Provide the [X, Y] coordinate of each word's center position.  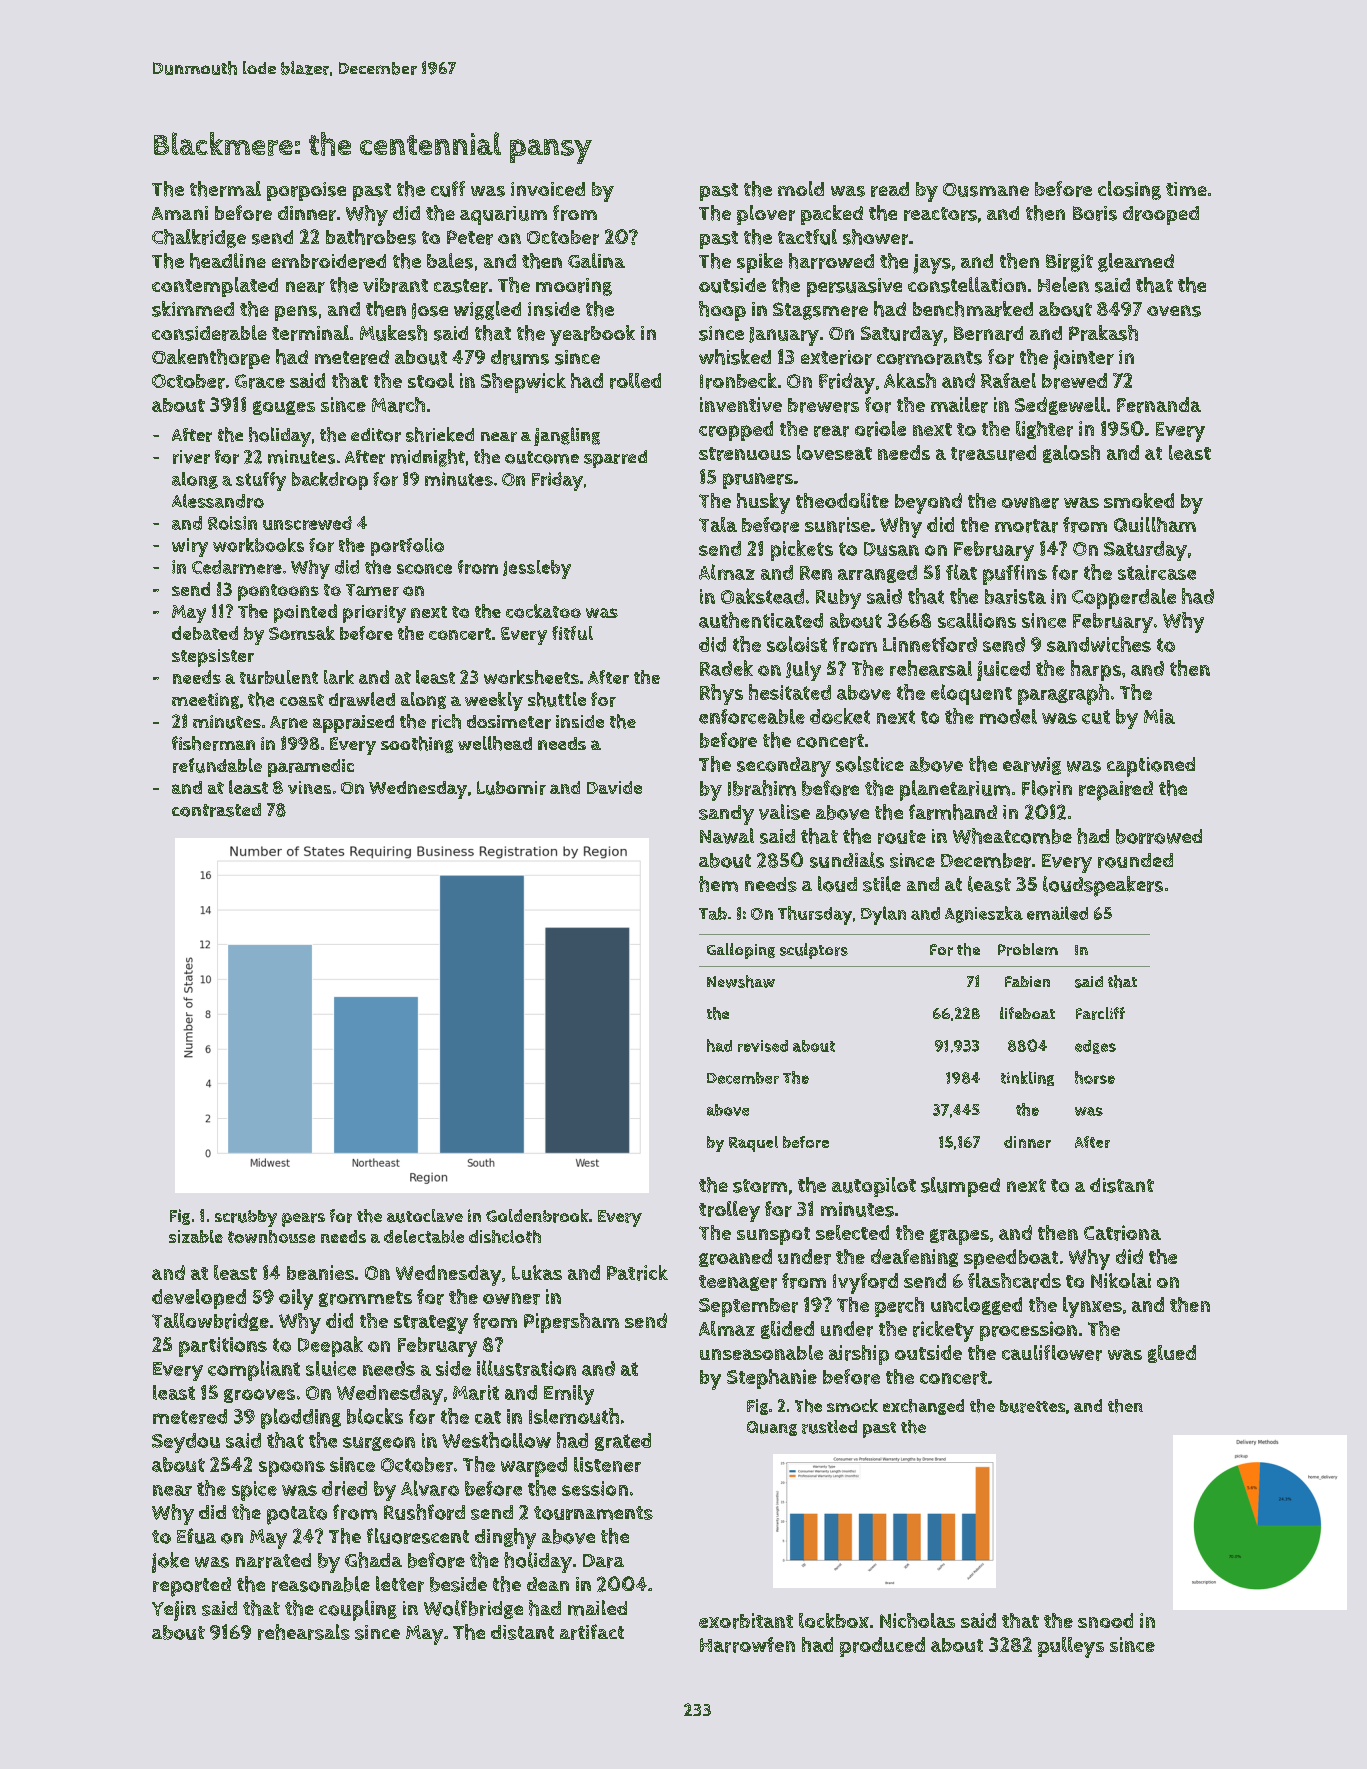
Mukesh [393, 333]
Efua [196, 1536]
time [1186, 189]
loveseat [834, 452]
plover [766, 215]
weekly [494, 701]
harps [1096, 670]
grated [623, 1442]
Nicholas [917, 1620]
